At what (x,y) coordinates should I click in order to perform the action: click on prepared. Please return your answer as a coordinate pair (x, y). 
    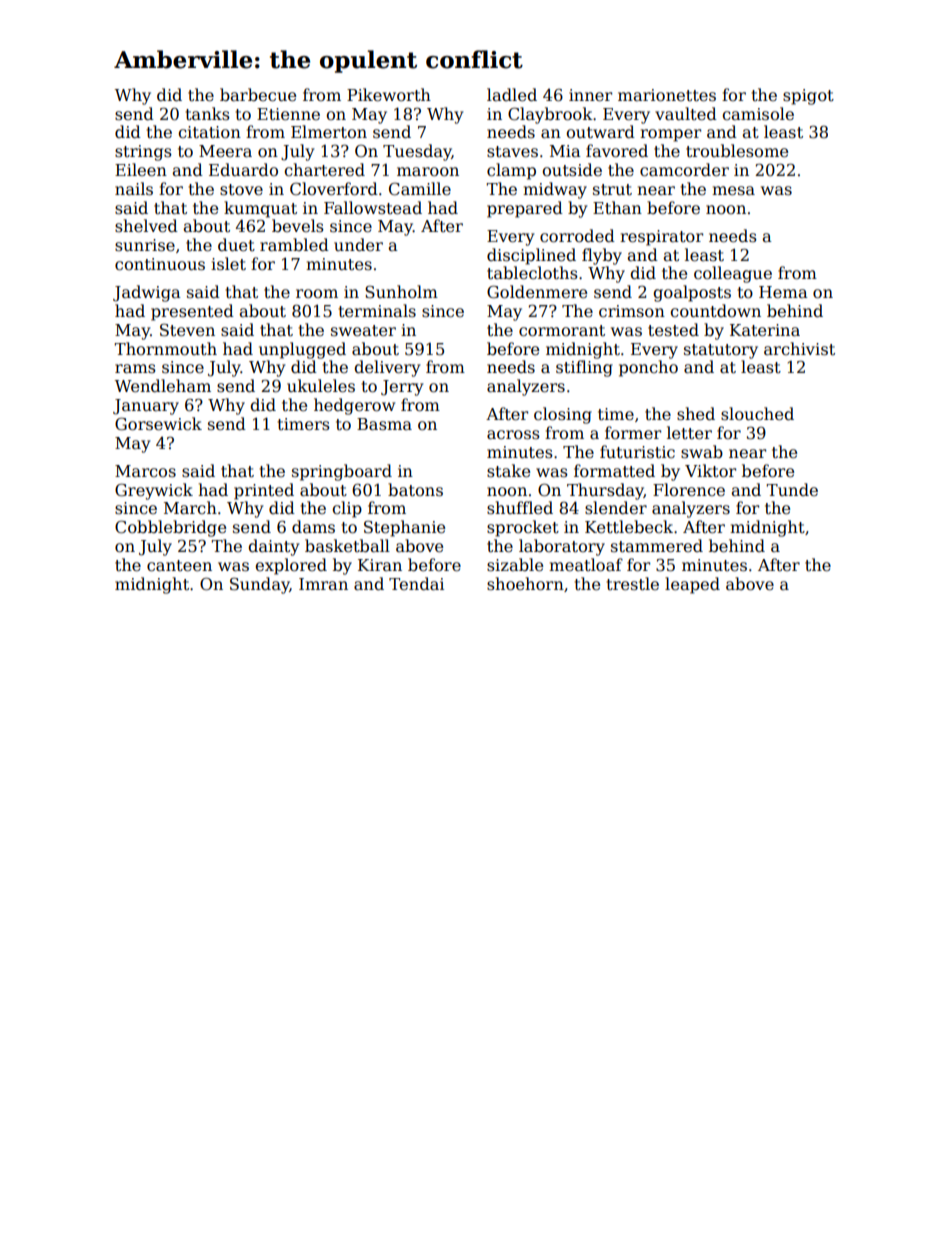
    Looking at the image, I should click on (525, 209).
